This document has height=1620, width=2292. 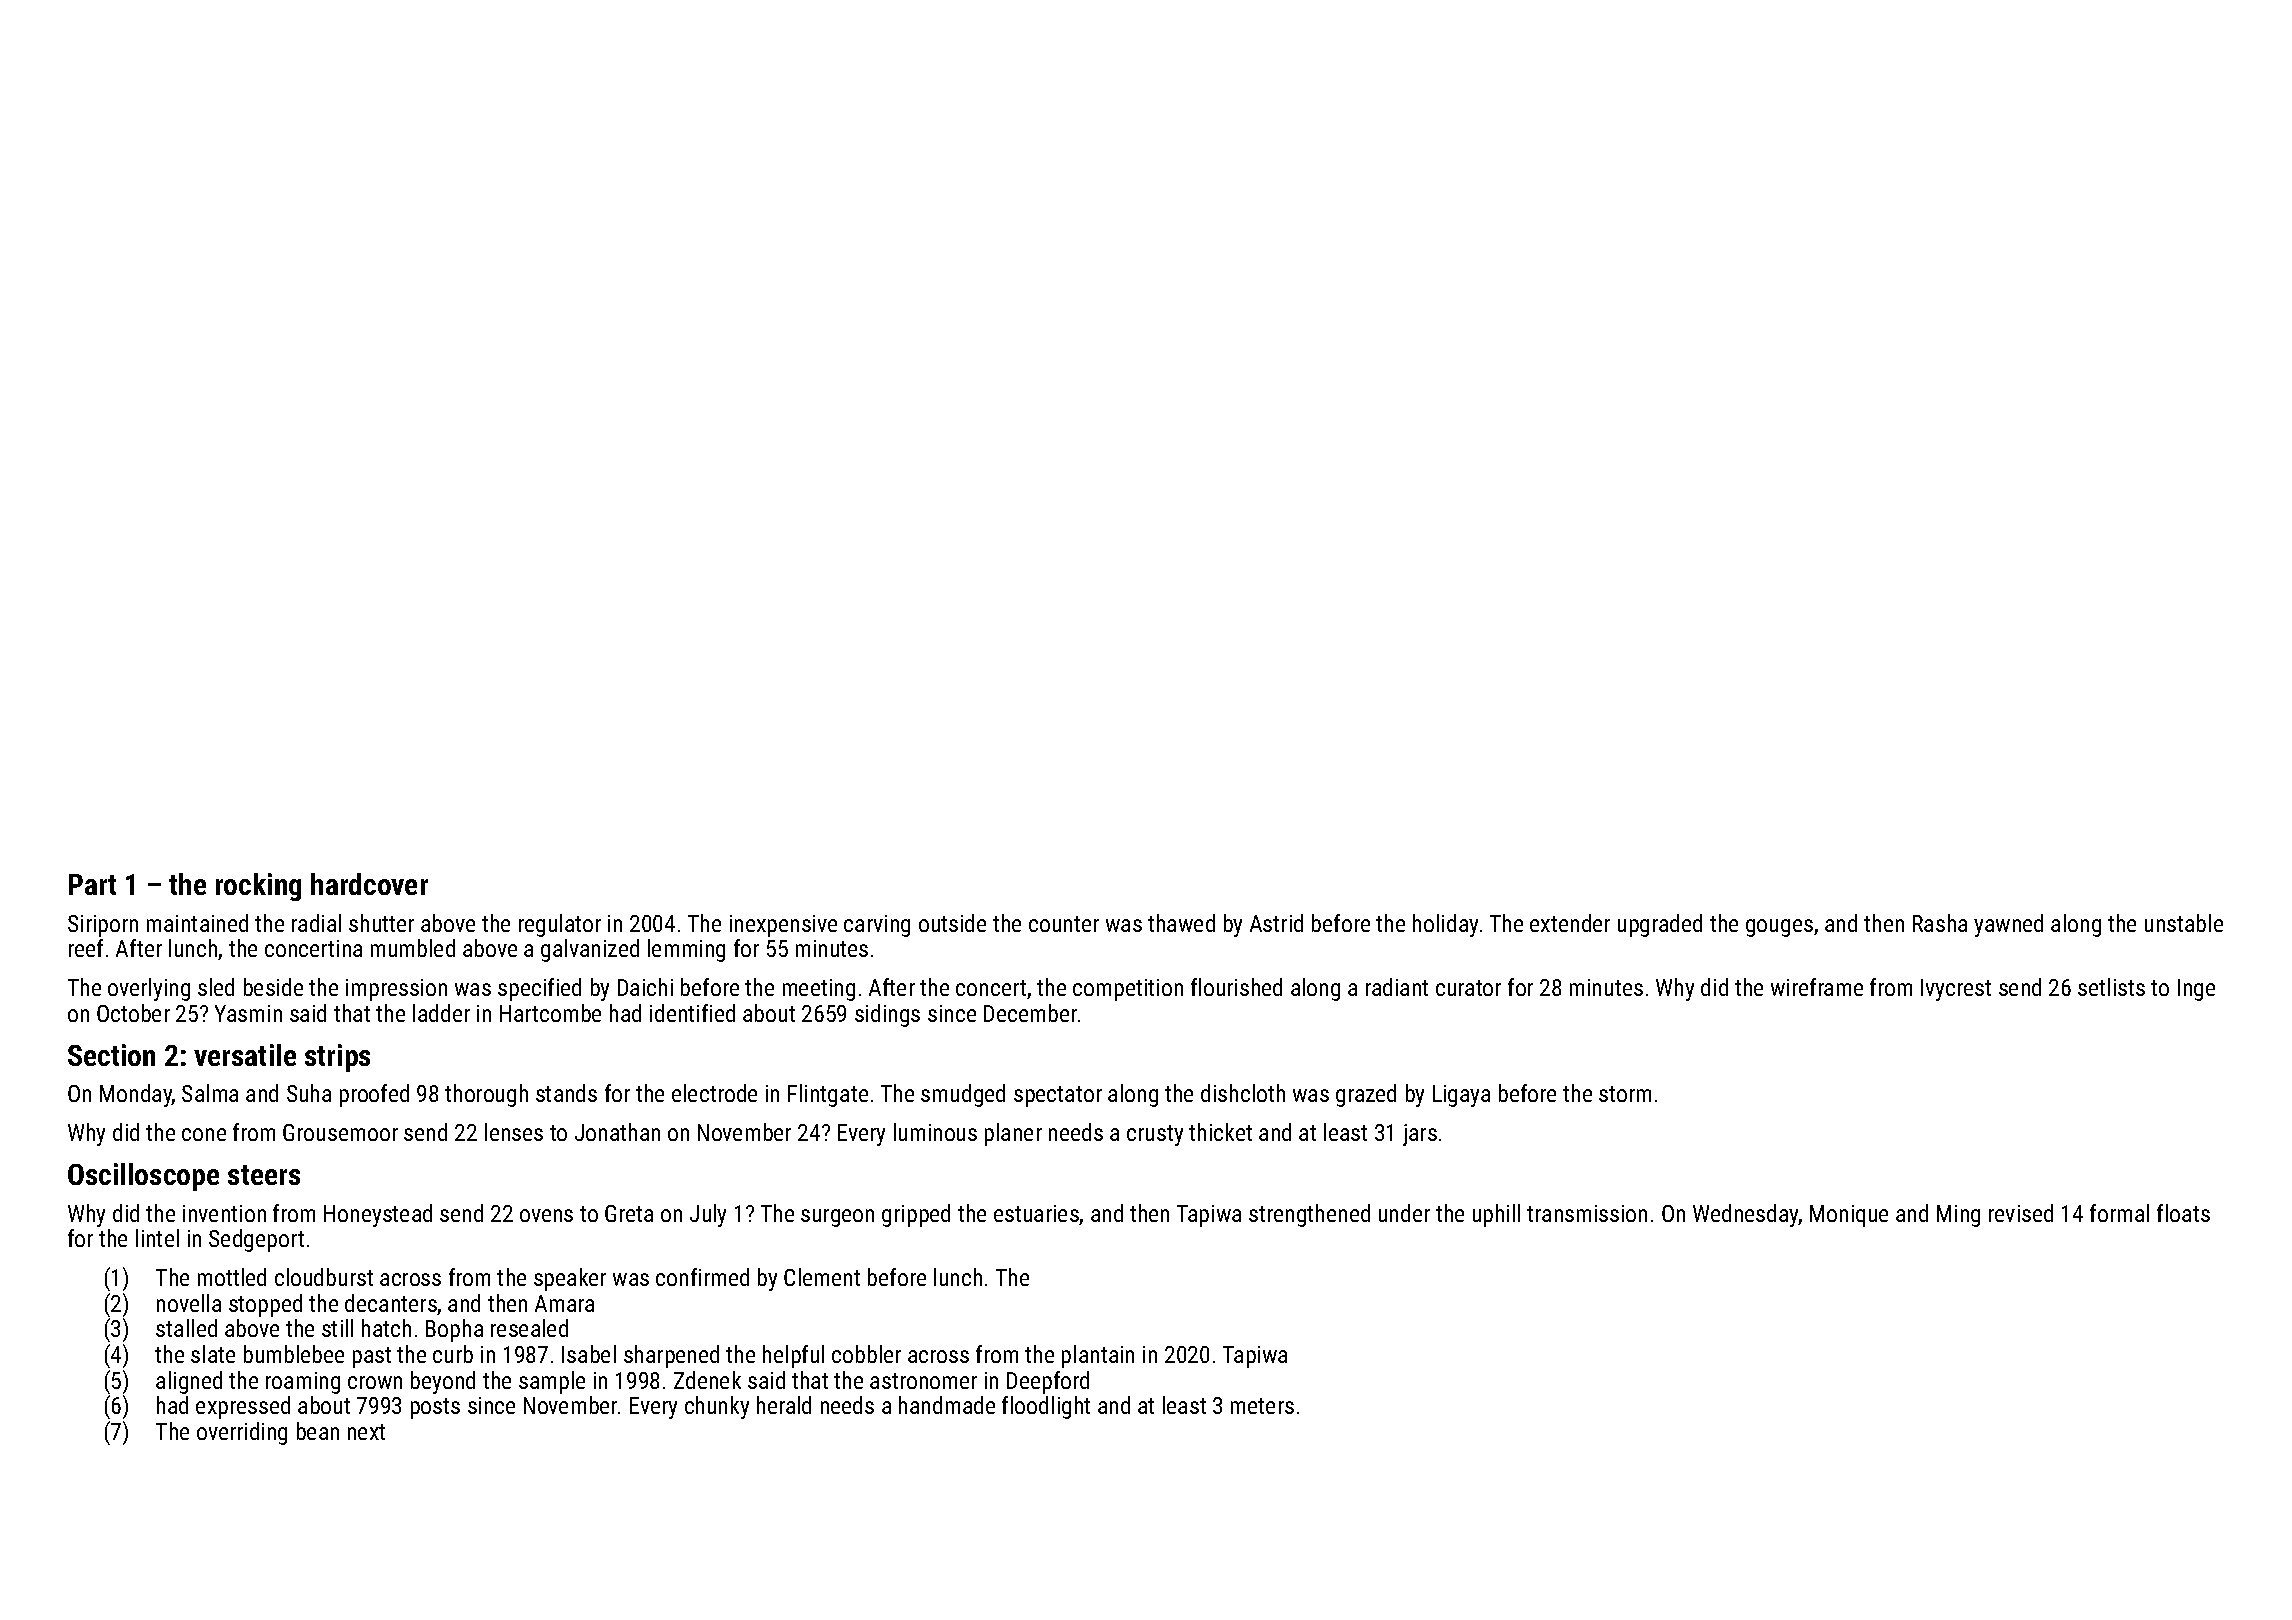 What do you see at coordinates (1496, 1215) in the document?
I see `uphill` at bounding box center [1496, 1215].
